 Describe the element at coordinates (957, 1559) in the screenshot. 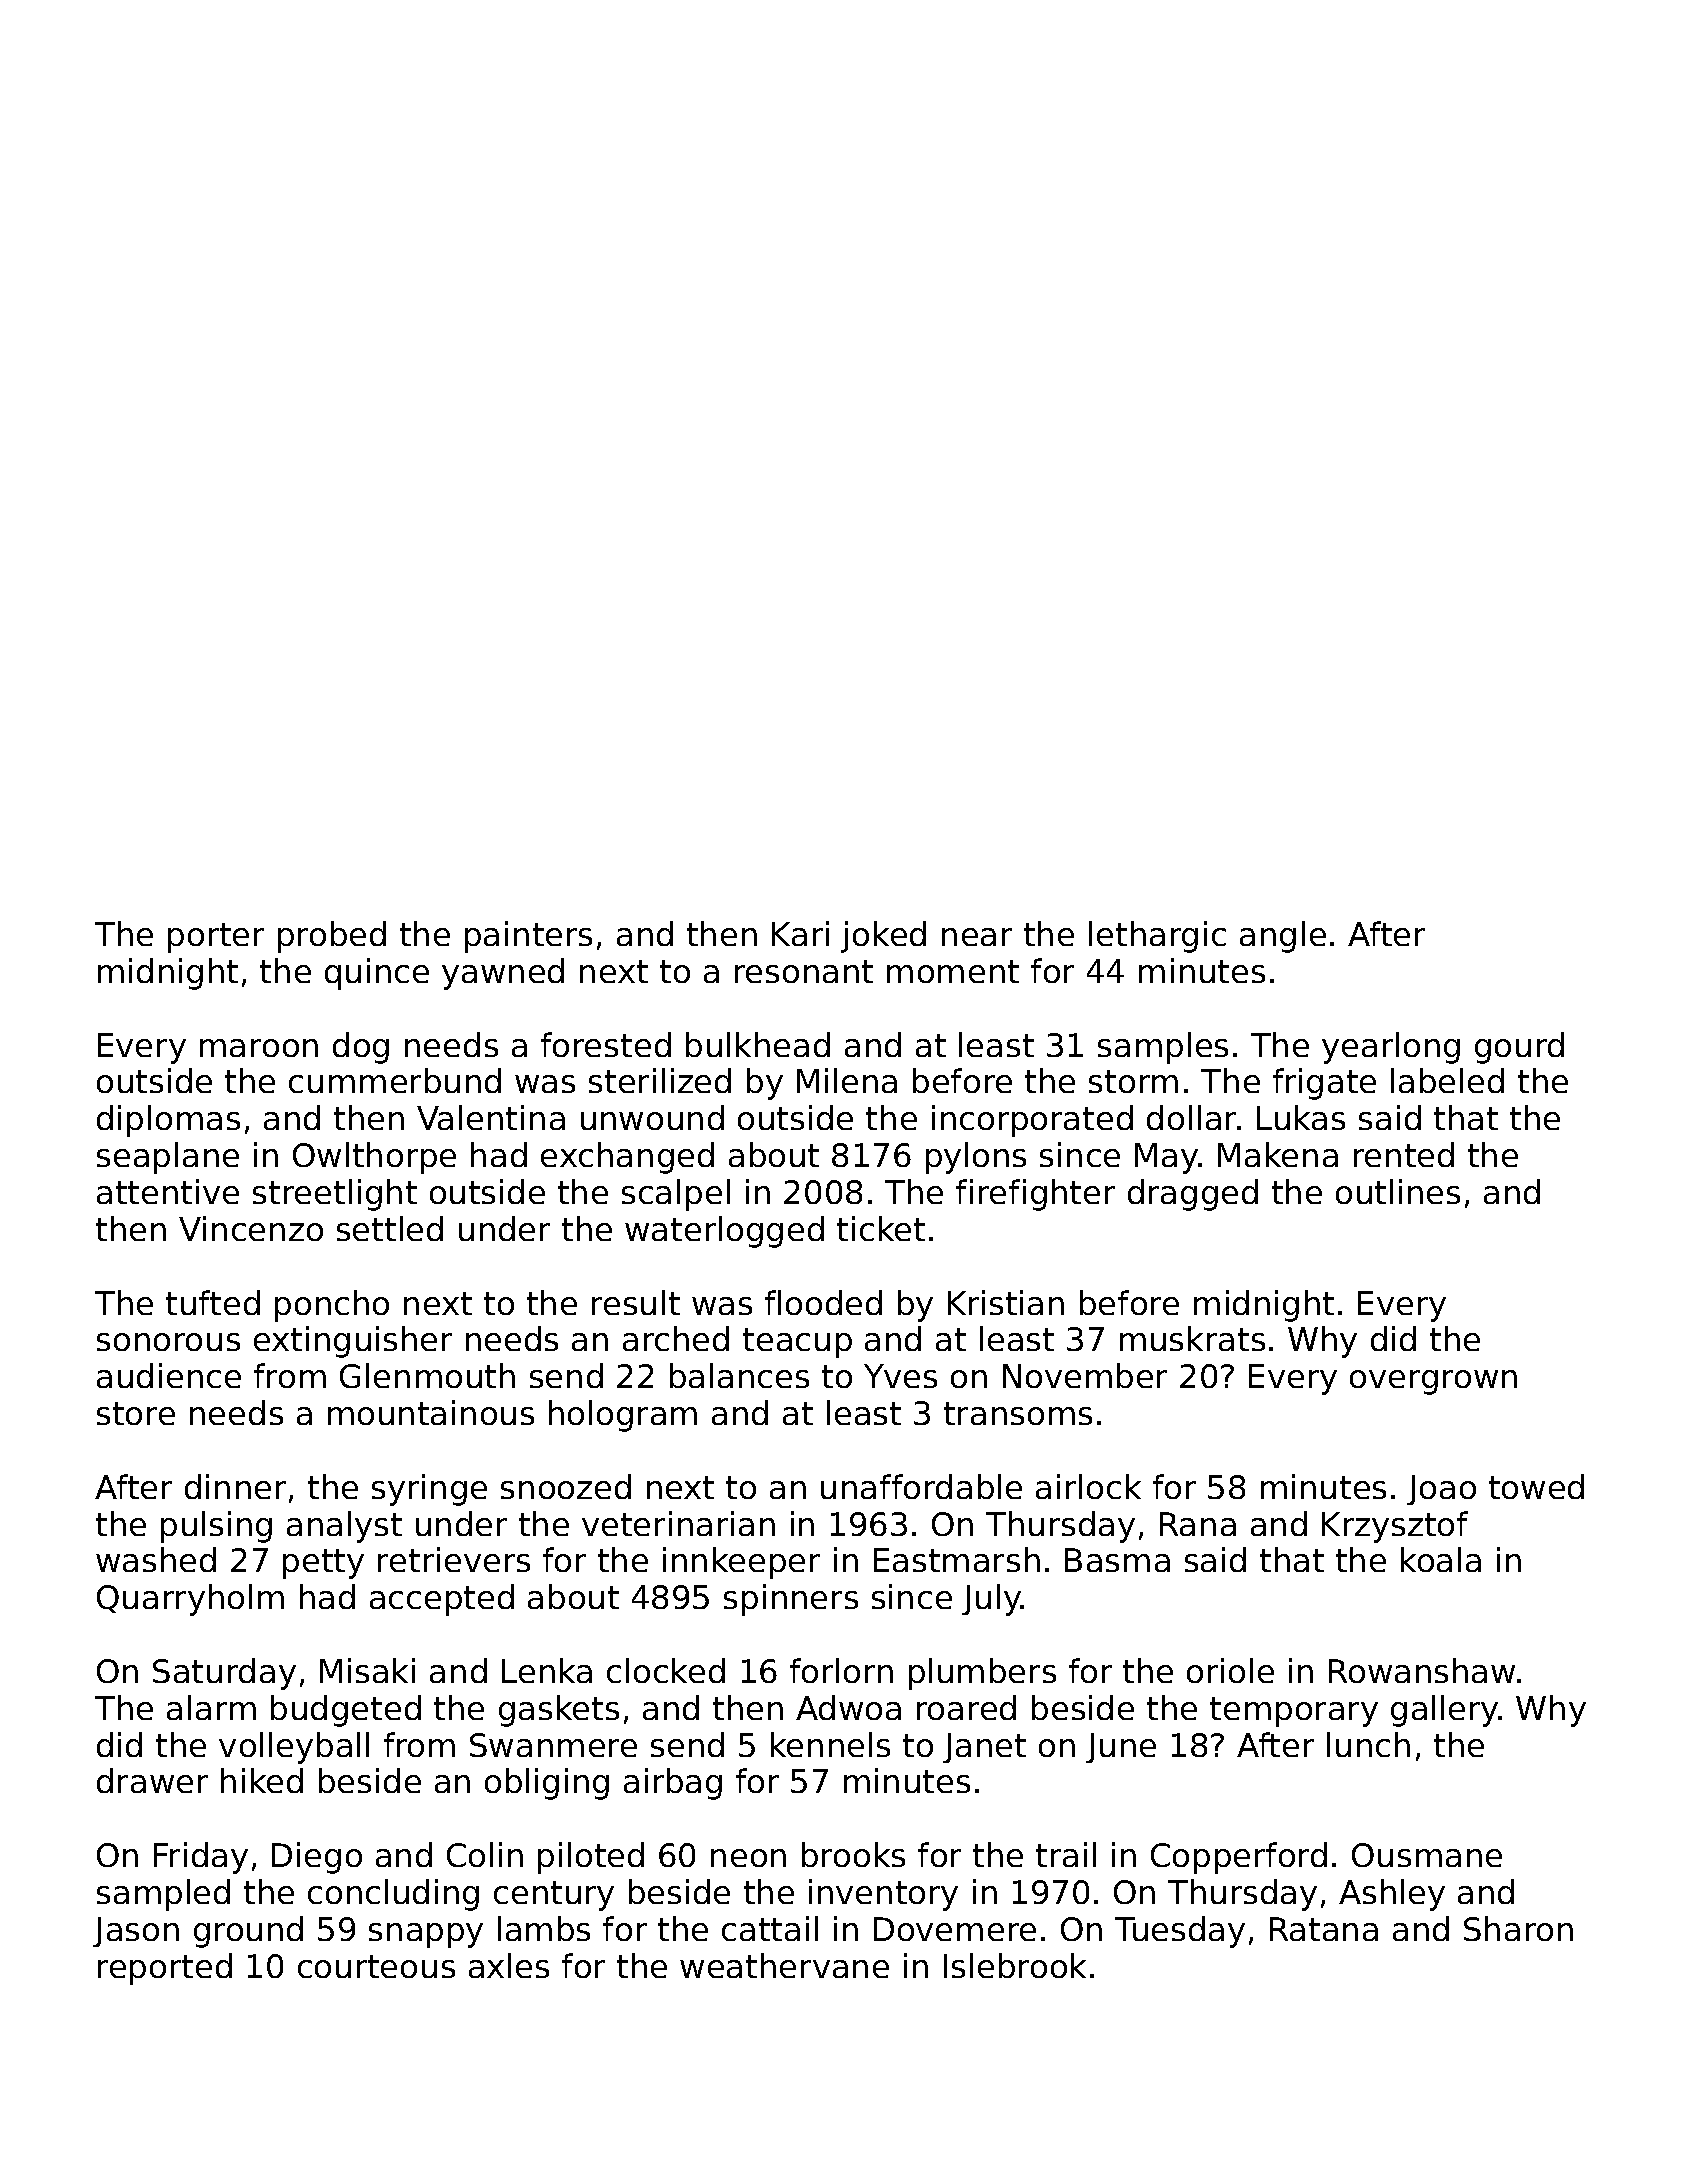

I see `Eastmarsh` at that location.
